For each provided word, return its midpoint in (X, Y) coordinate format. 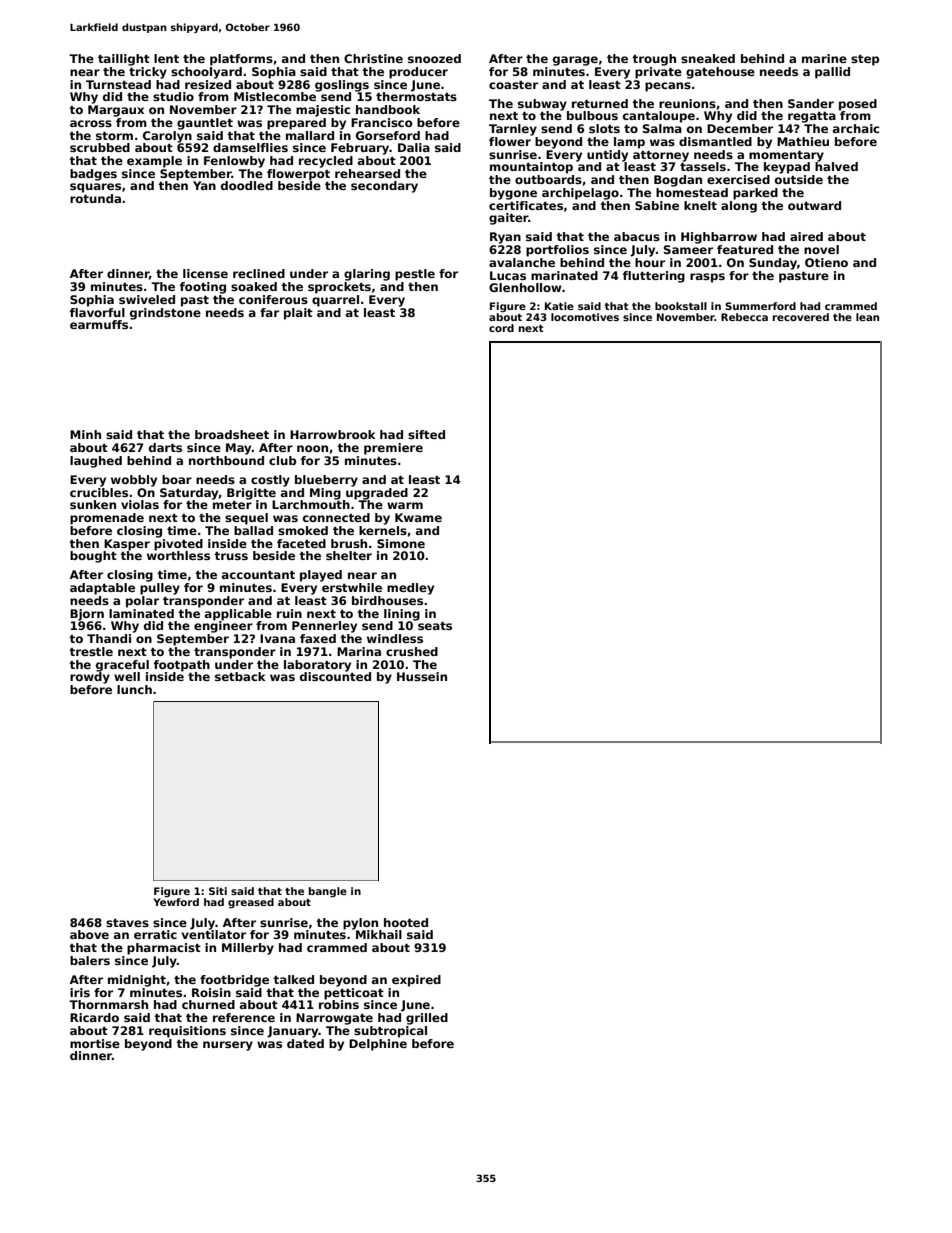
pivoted (178, 545)
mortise (95, 1043)
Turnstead (118, 84)
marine (824, 58)
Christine (373, 58)
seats (435, 626)
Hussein (422, 676)
